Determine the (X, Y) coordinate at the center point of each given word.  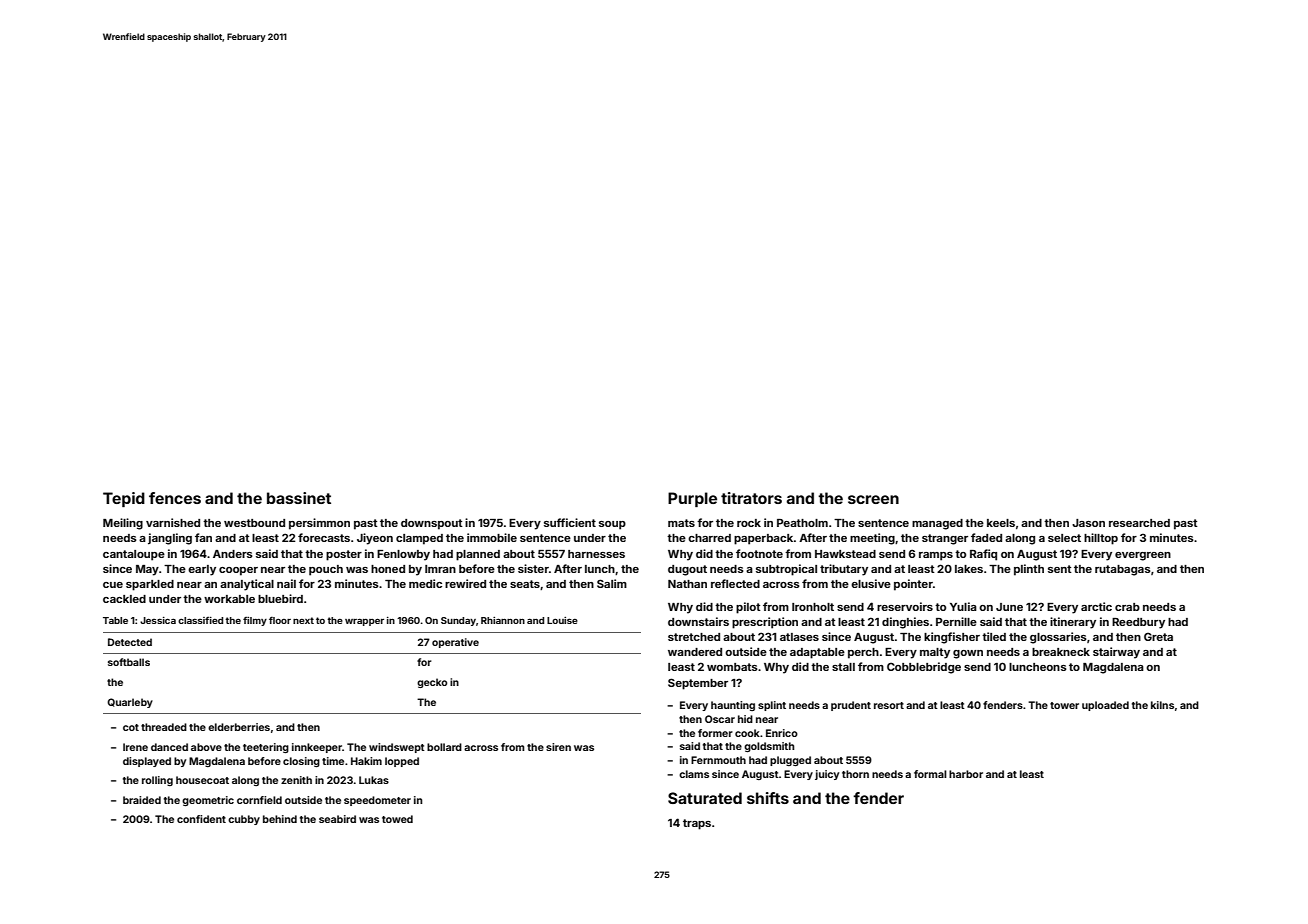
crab (1127, 607)
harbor (966, 774)
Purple (692, 499)
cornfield (259, 800)
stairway (1116, 653)
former (715, 733)
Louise (562, 620)
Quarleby (130, 703)
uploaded (1105, 706)
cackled (124, 599)
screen (873, 499)
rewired (465, 583)
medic (425, 583)
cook (747, 733)
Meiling (123, 524)
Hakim (366, 761)
